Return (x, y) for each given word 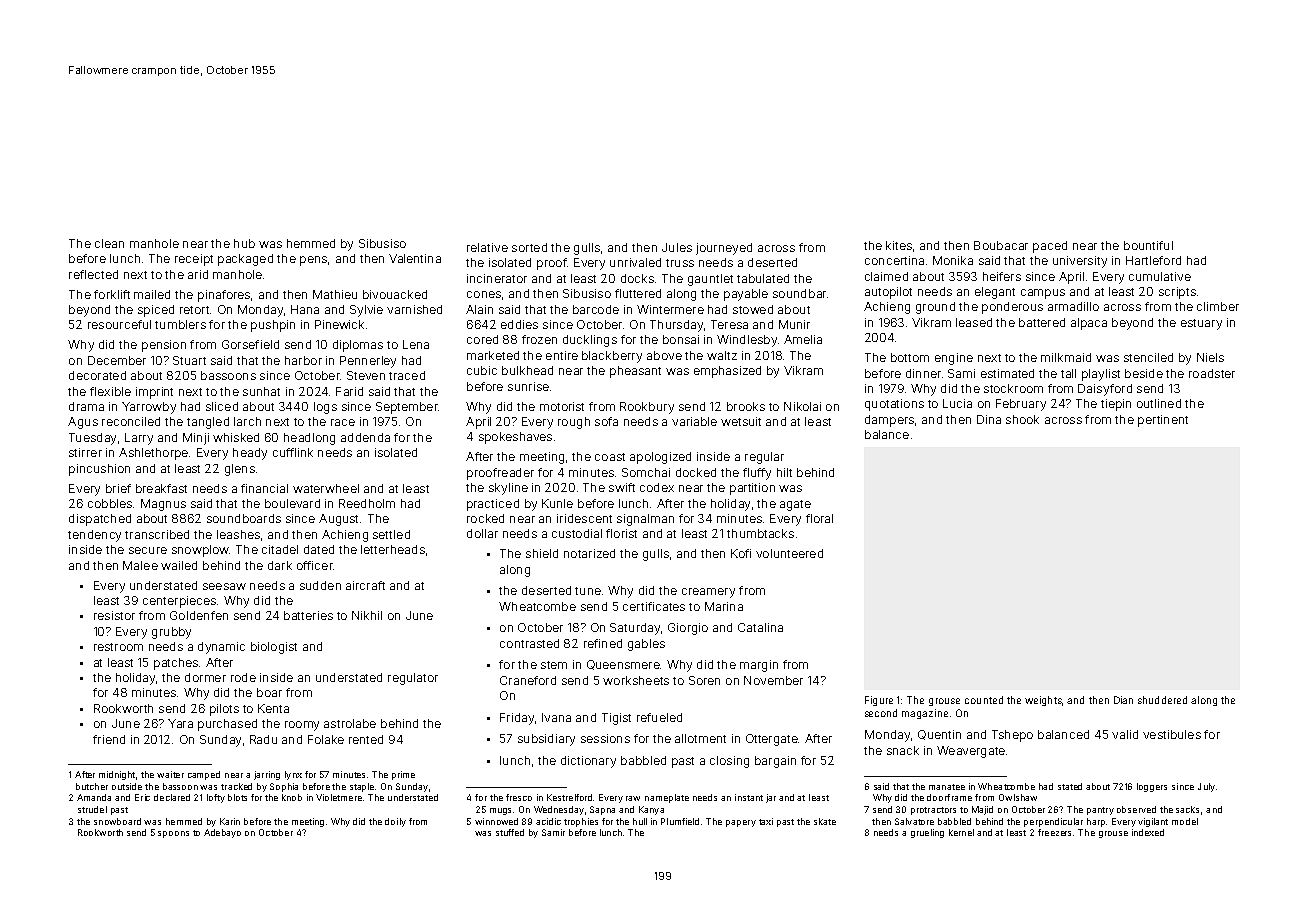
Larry (139, 439)
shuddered (1162, 700)
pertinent (1163, 421)
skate (825, 821)
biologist (274, 648)
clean (109, 243)
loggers (1152, 787)
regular (764, 458)
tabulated (763, 278)
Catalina (760, 627)
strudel (92, 809)
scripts (1177, 293)
